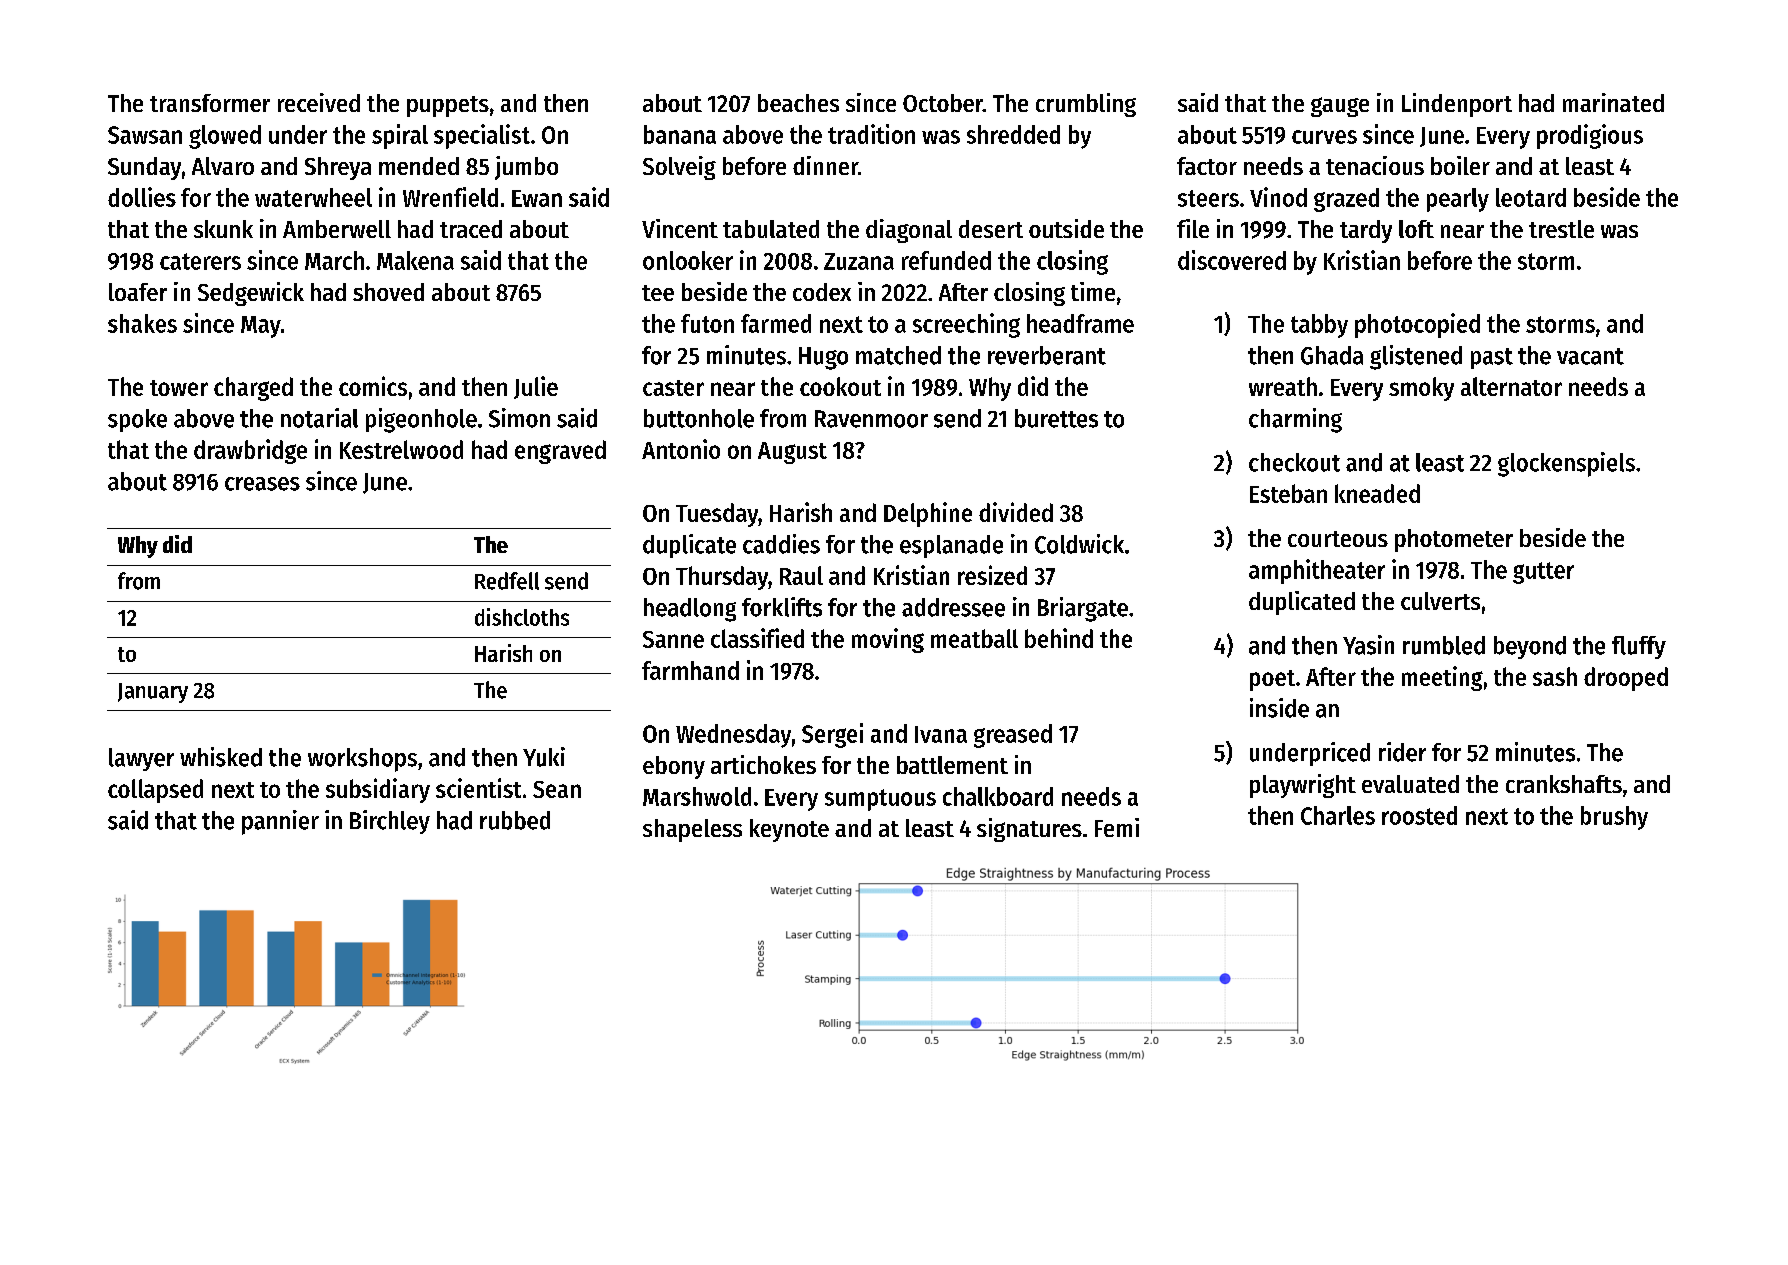  Describe the element at coordinates (871, 134) in the page. I see `tradition` at that location.
